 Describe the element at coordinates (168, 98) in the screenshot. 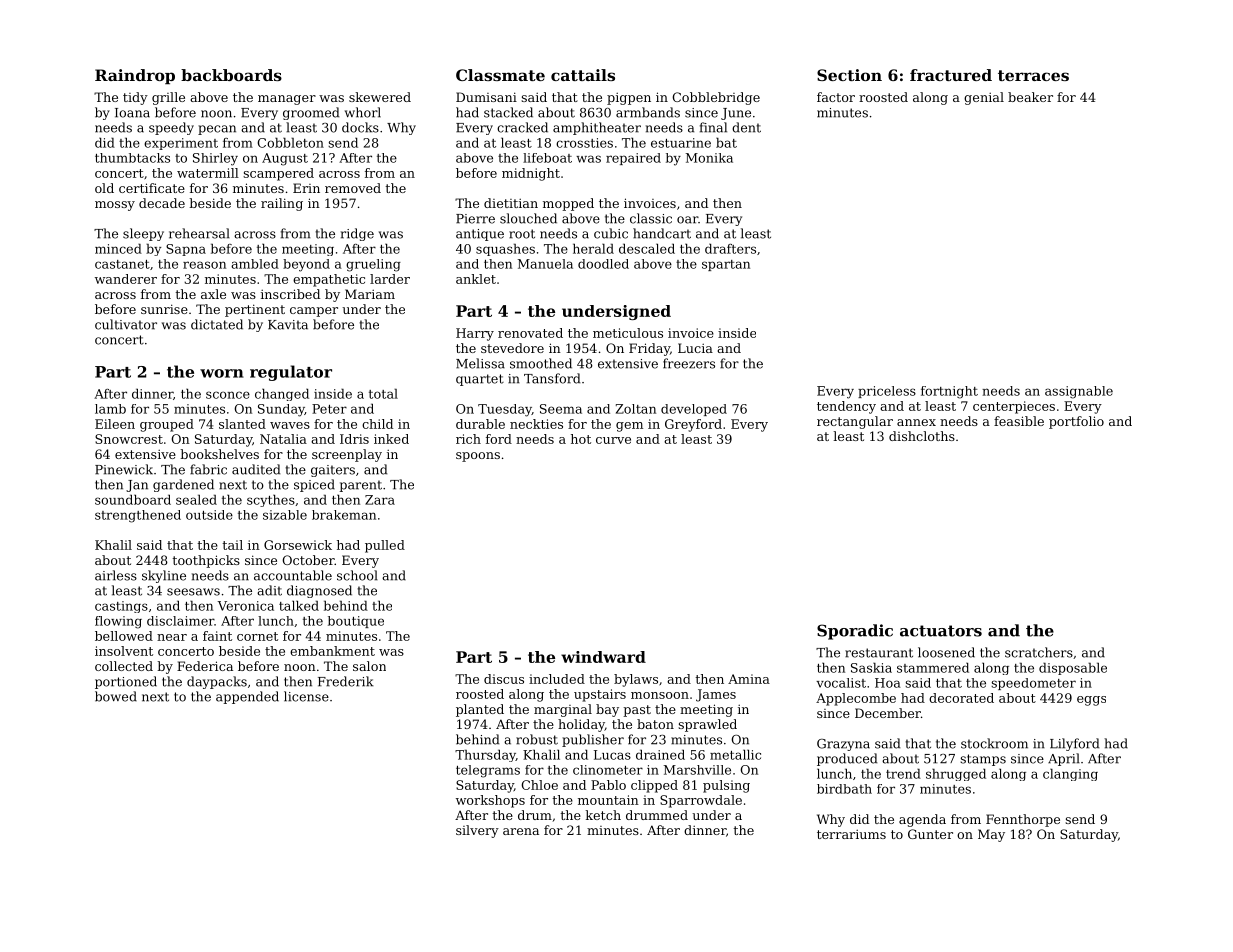

I see `grille` at that location.
